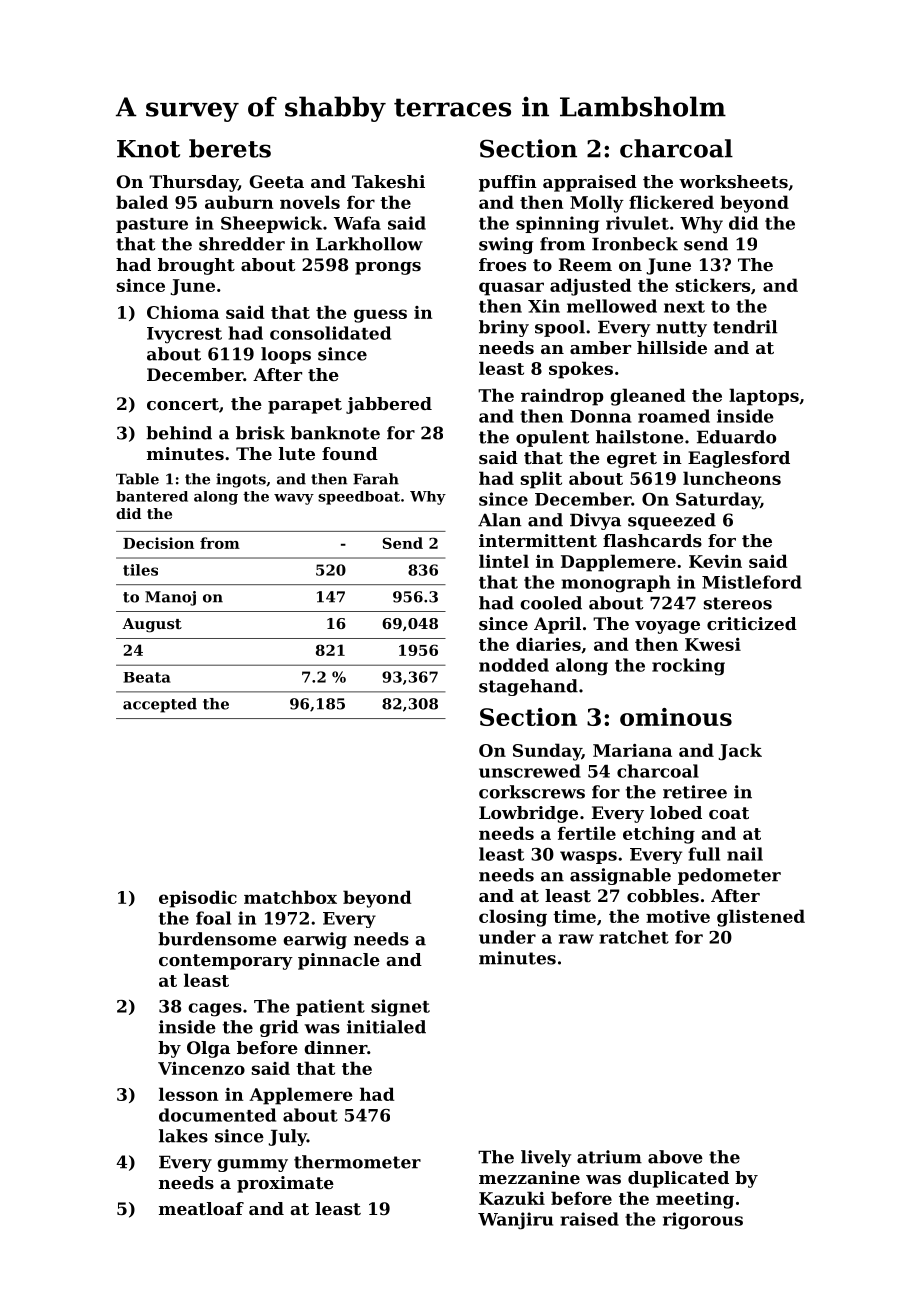  I want to click on pedometer, so click(729, 876).
